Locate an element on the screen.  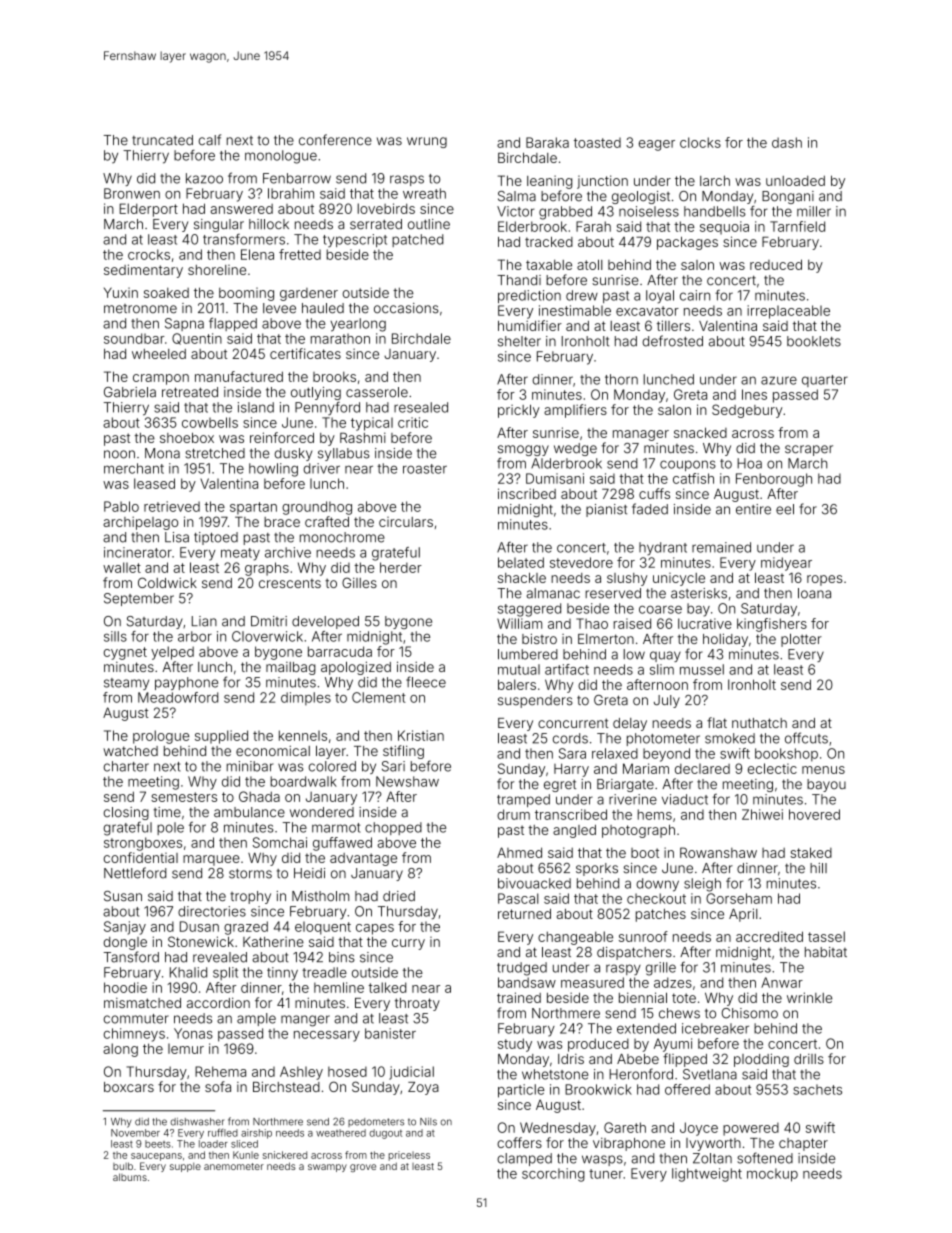
kazoo is located at coordinates (204, 178).
